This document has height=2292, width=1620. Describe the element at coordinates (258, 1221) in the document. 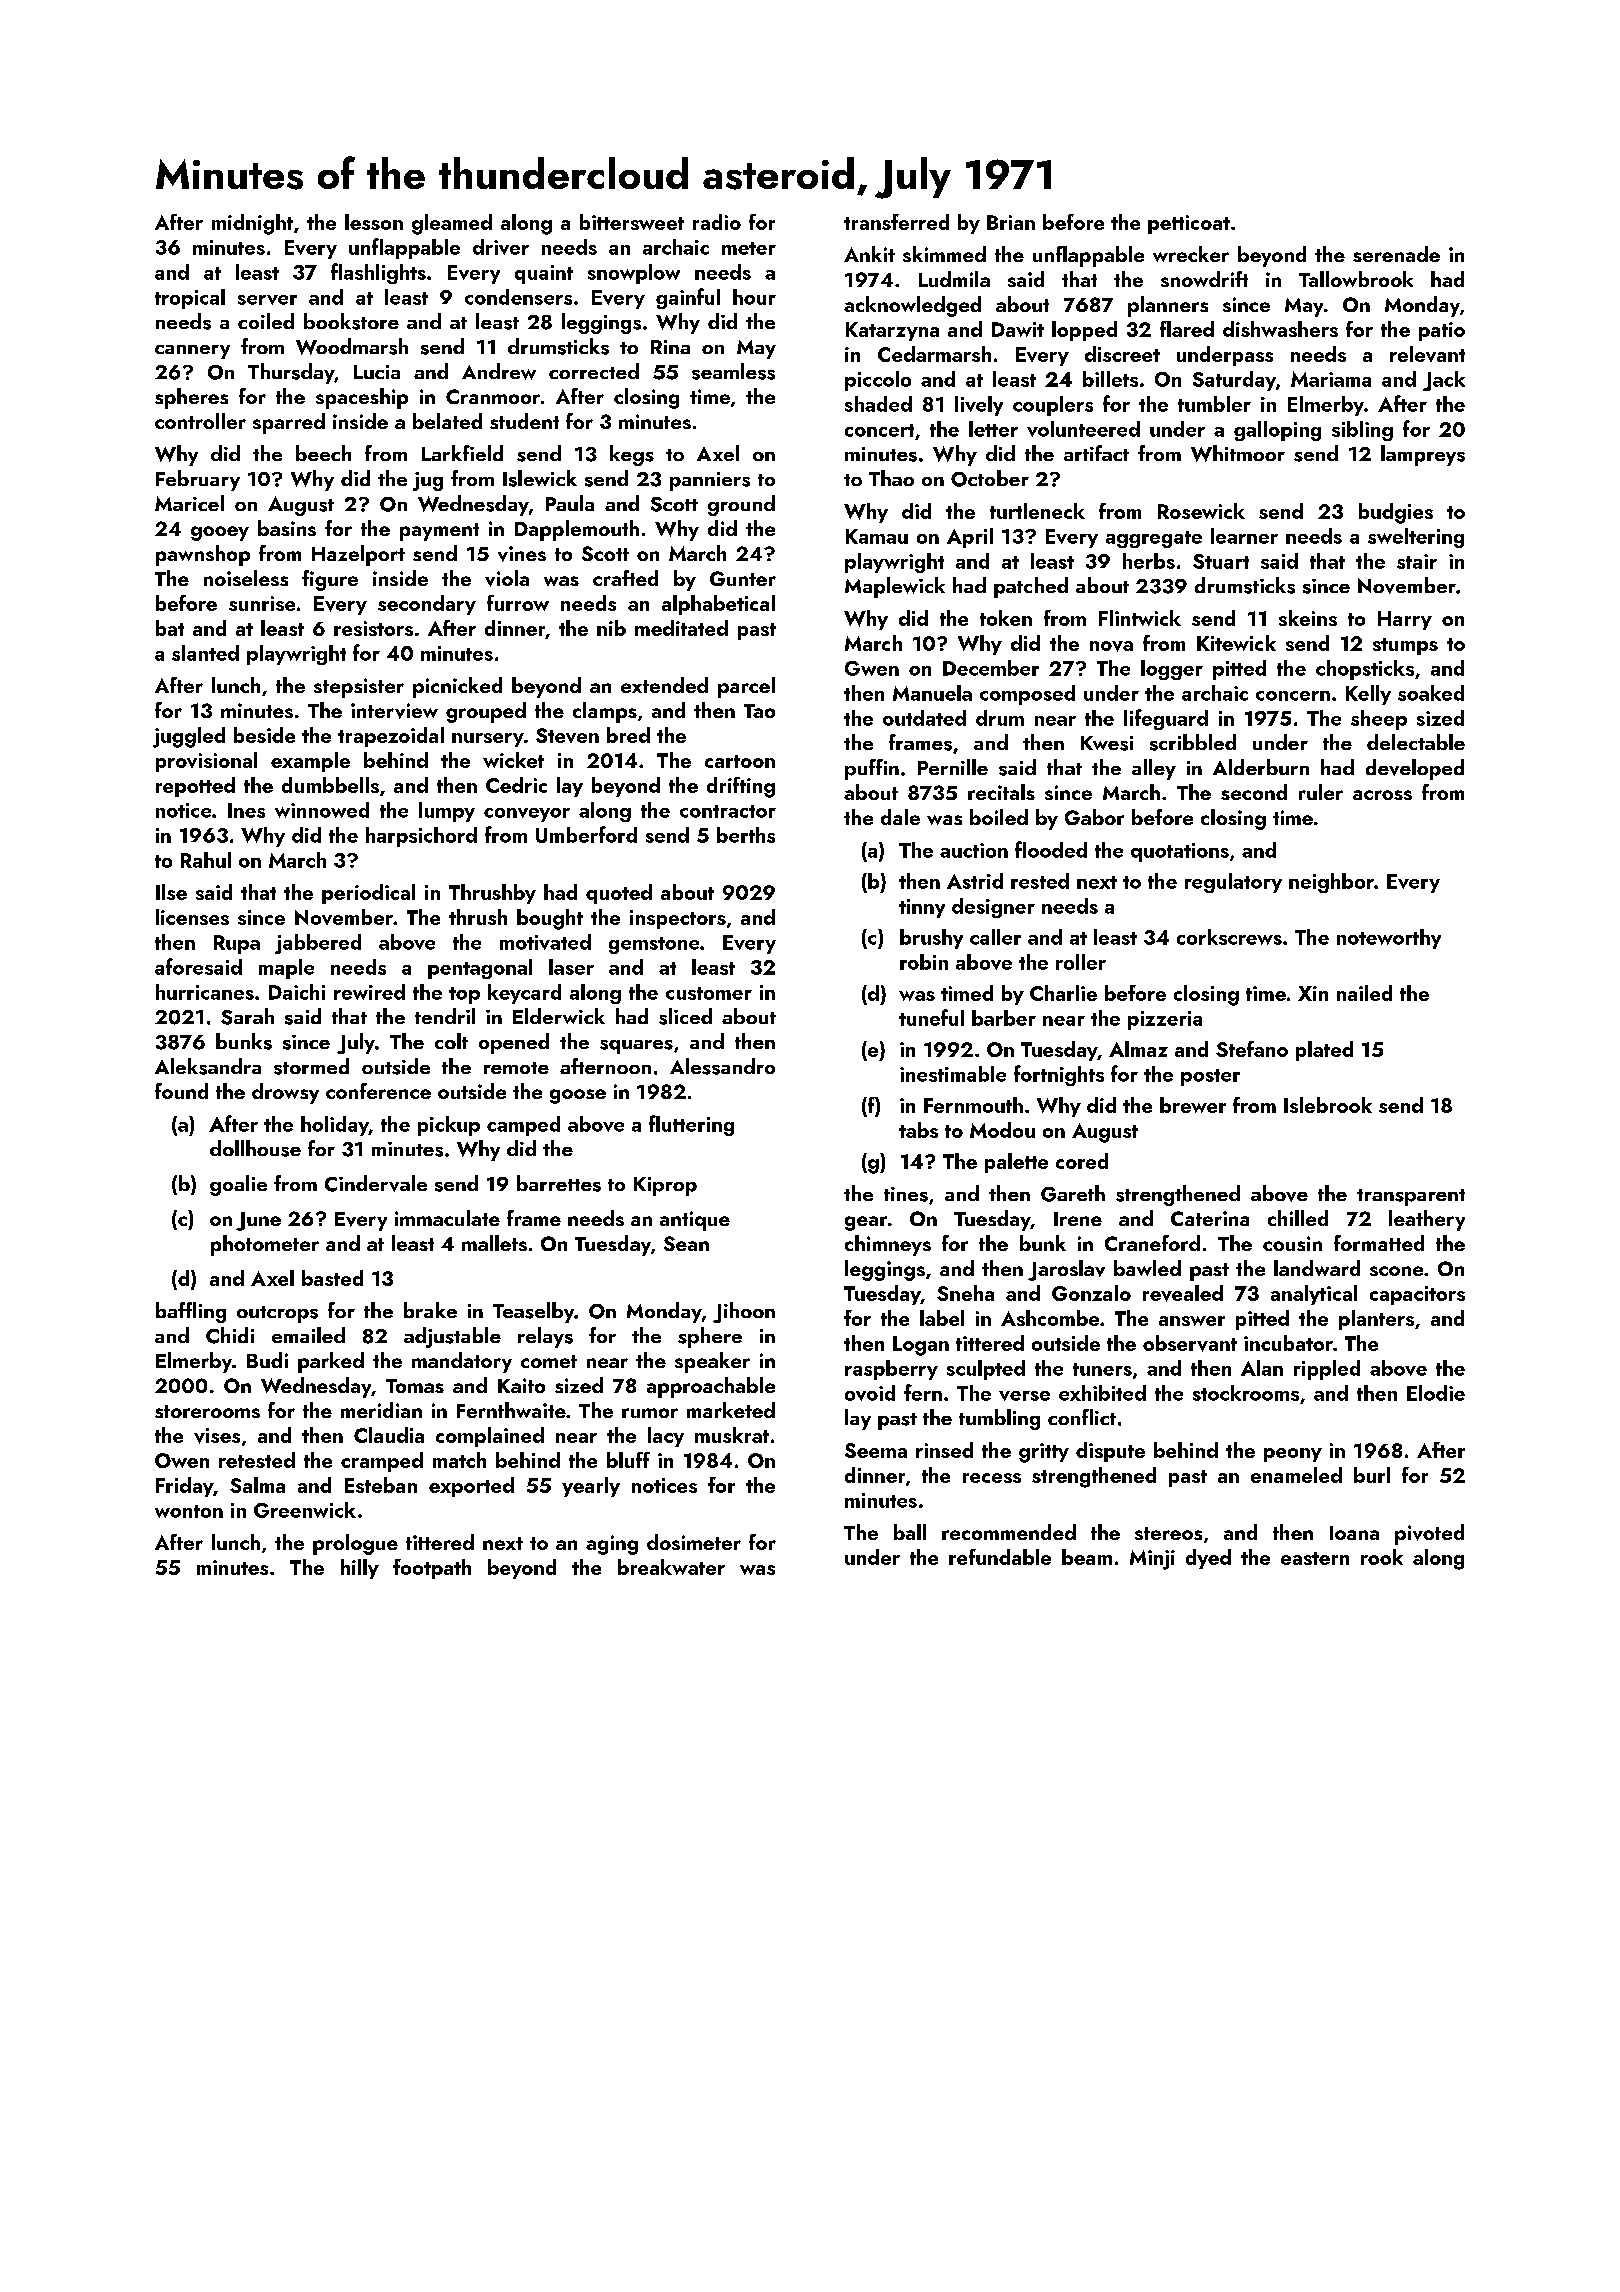

I see `June` at that location.
